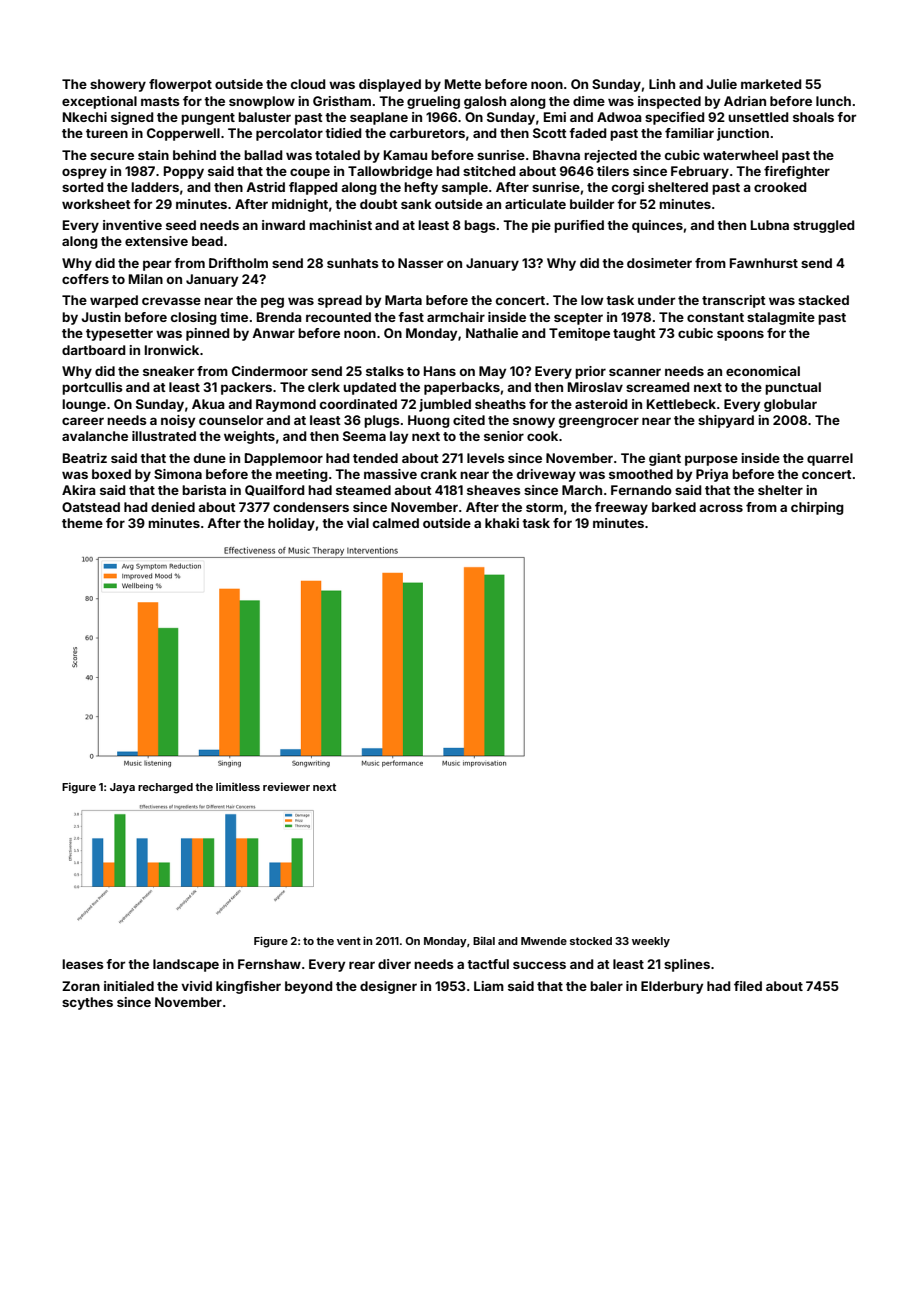  What do you see at coordinates (160, 101) in the page?
I see `masts` at bounding box center [160, 101].
